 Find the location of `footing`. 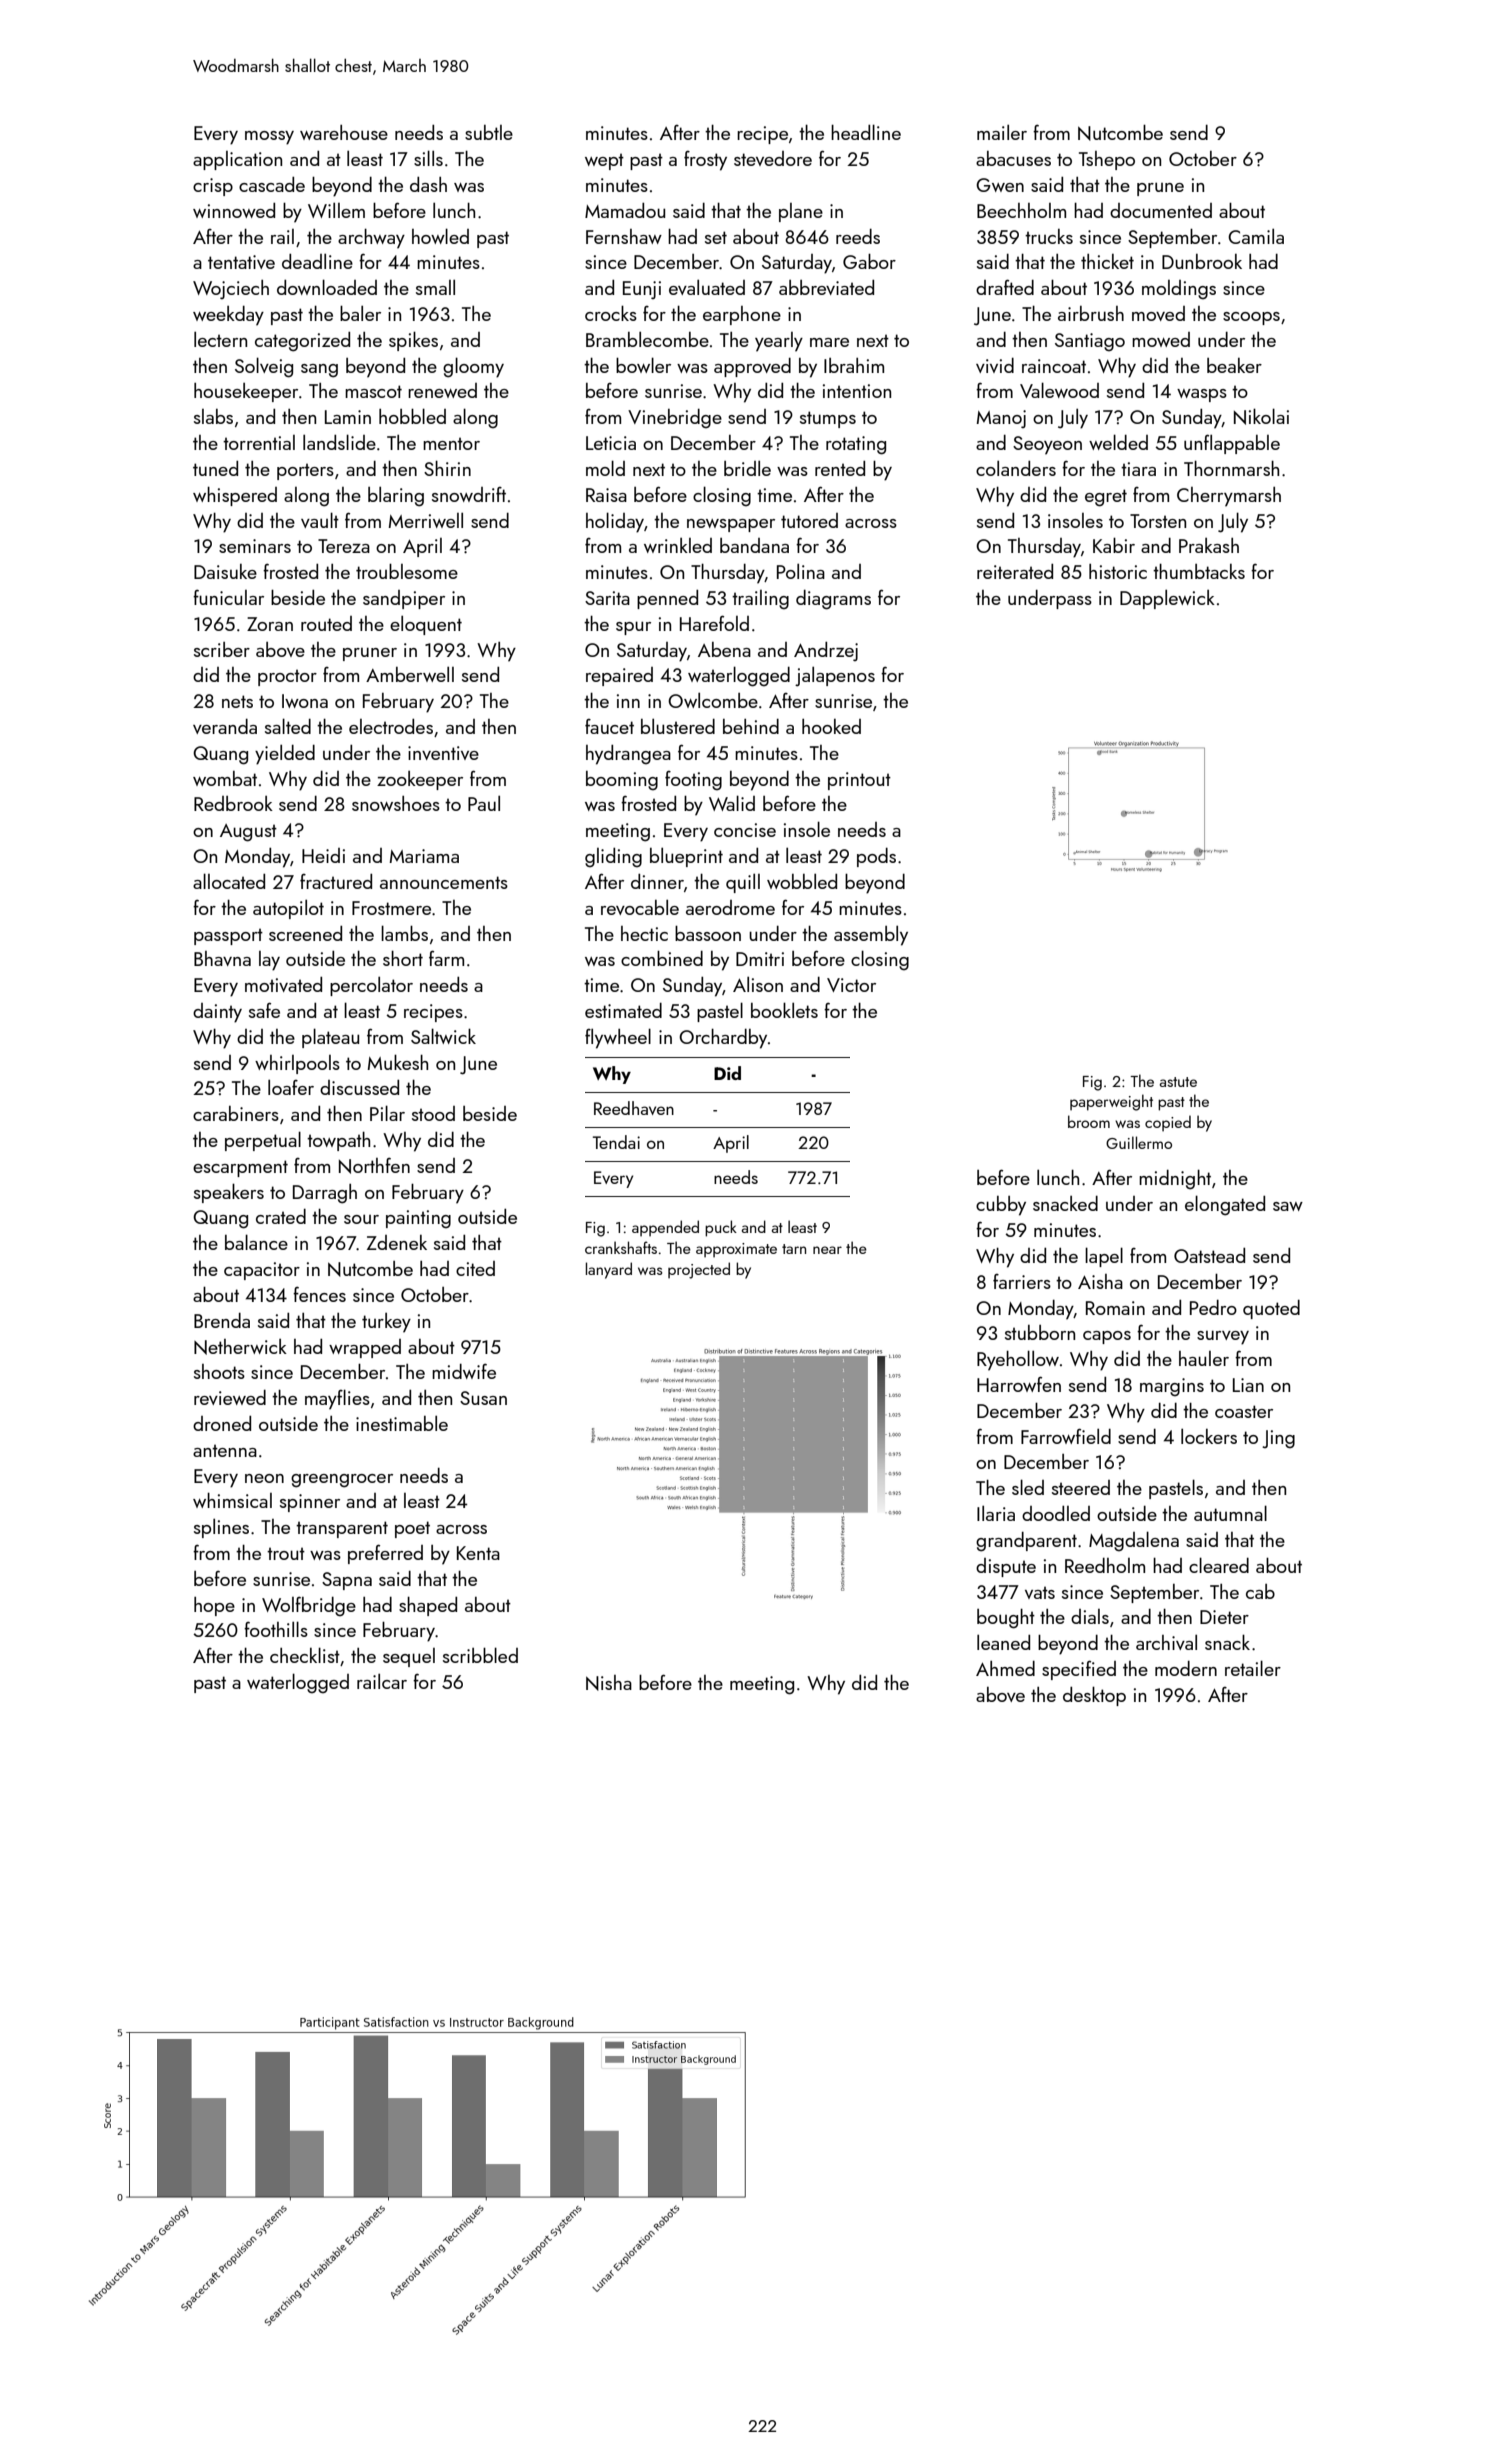

footing is located at coordinates (693, 781).
